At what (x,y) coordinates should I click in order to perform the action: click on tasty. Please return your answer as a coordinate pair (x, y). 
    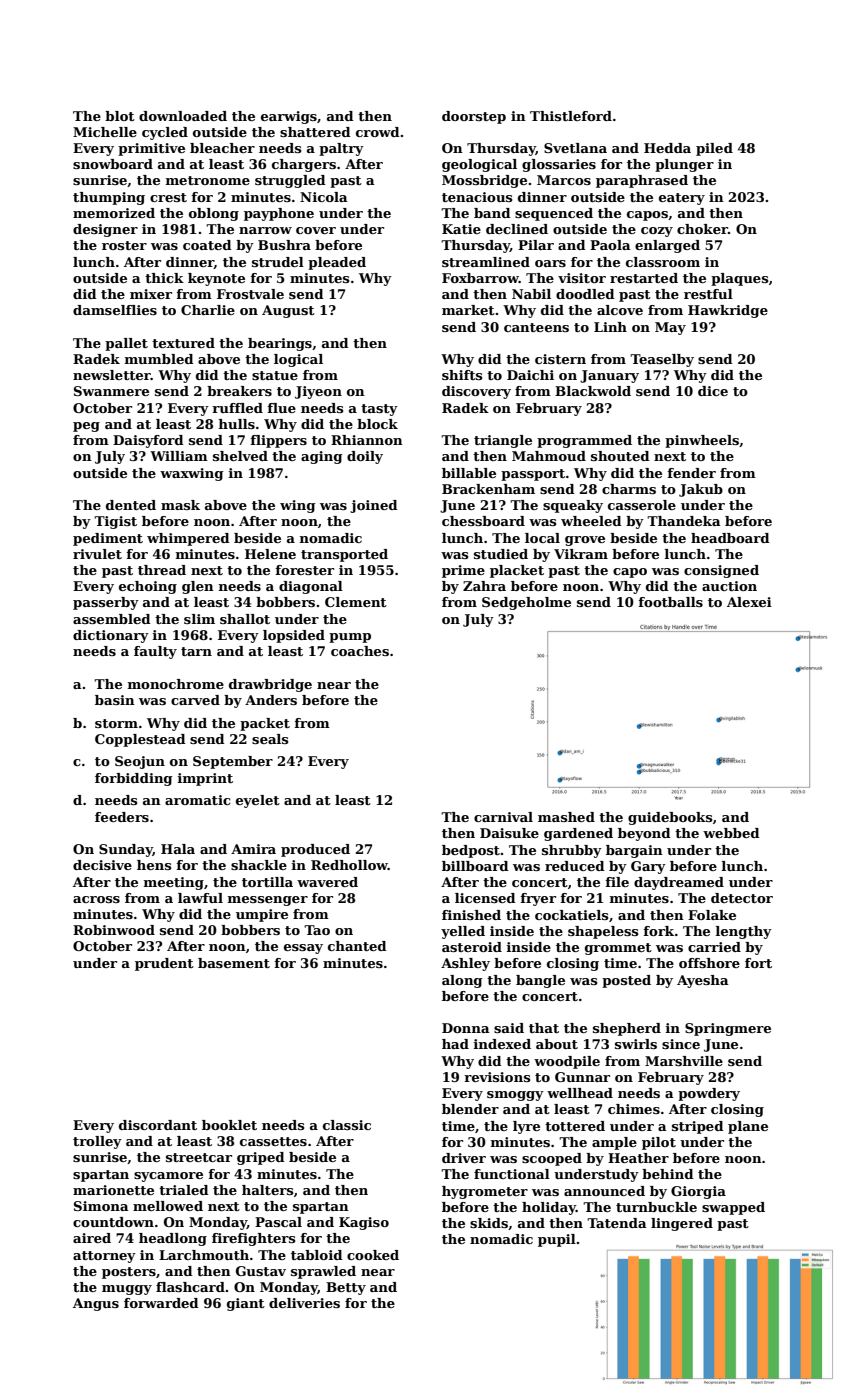
    Looking at the image, I should click on (379, 410).
